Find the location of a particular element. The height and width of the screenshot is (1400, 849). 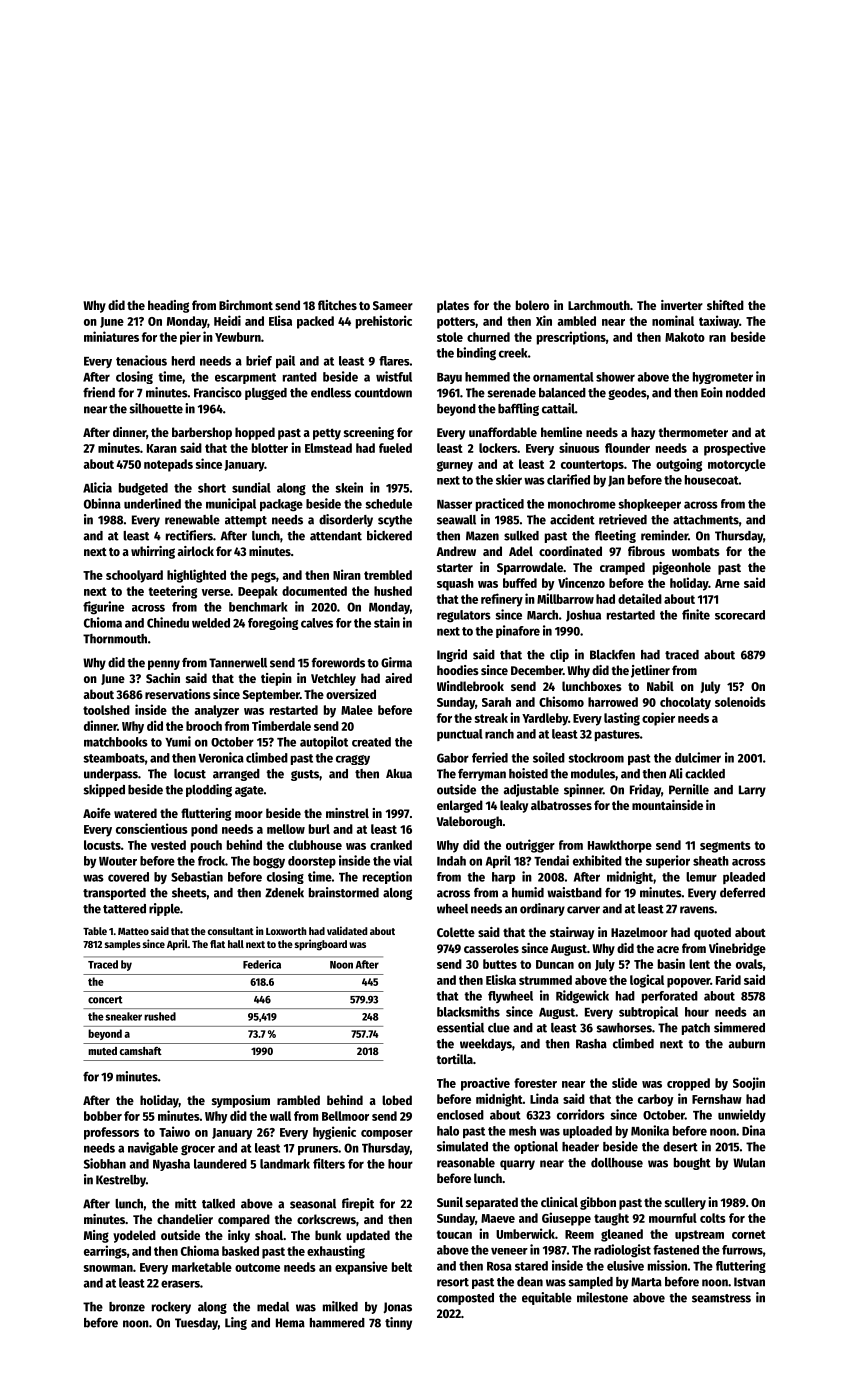

casseroles is located at coordinates (491, 948).
